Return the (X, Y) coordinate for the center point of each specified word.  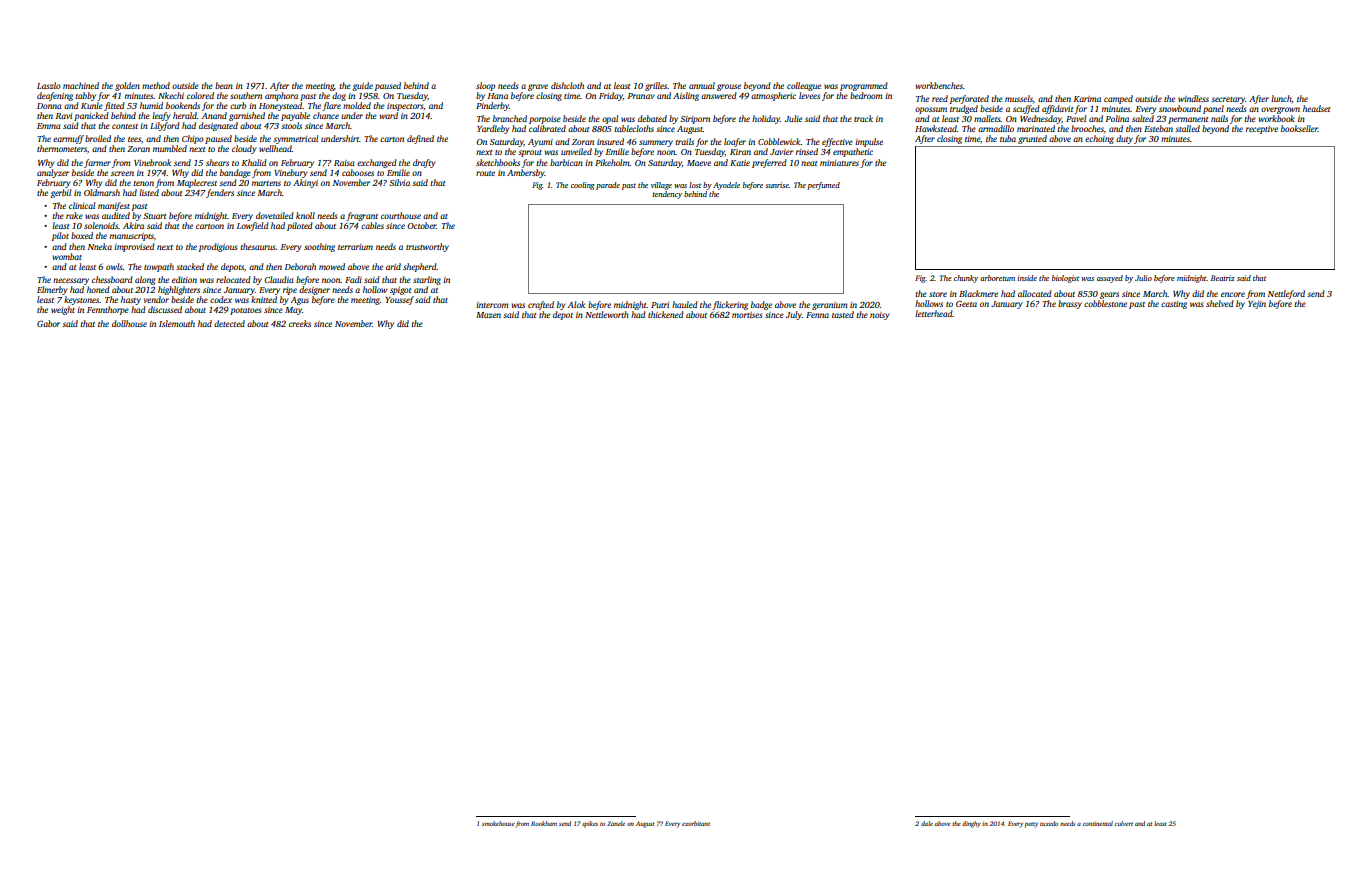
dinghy (971, 824)
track (863, 118)
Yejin (1257, 305)
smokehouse (498, 823)
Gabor (48, 323)
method (156, 85)
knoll (305, 215)
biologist (1065, 279)
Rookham (544, 823)
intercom (492, 305)
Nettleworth (607, 314)
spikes (590, 824)
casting (1174, 305)
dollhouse (129, 323)
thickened (666, 314)
